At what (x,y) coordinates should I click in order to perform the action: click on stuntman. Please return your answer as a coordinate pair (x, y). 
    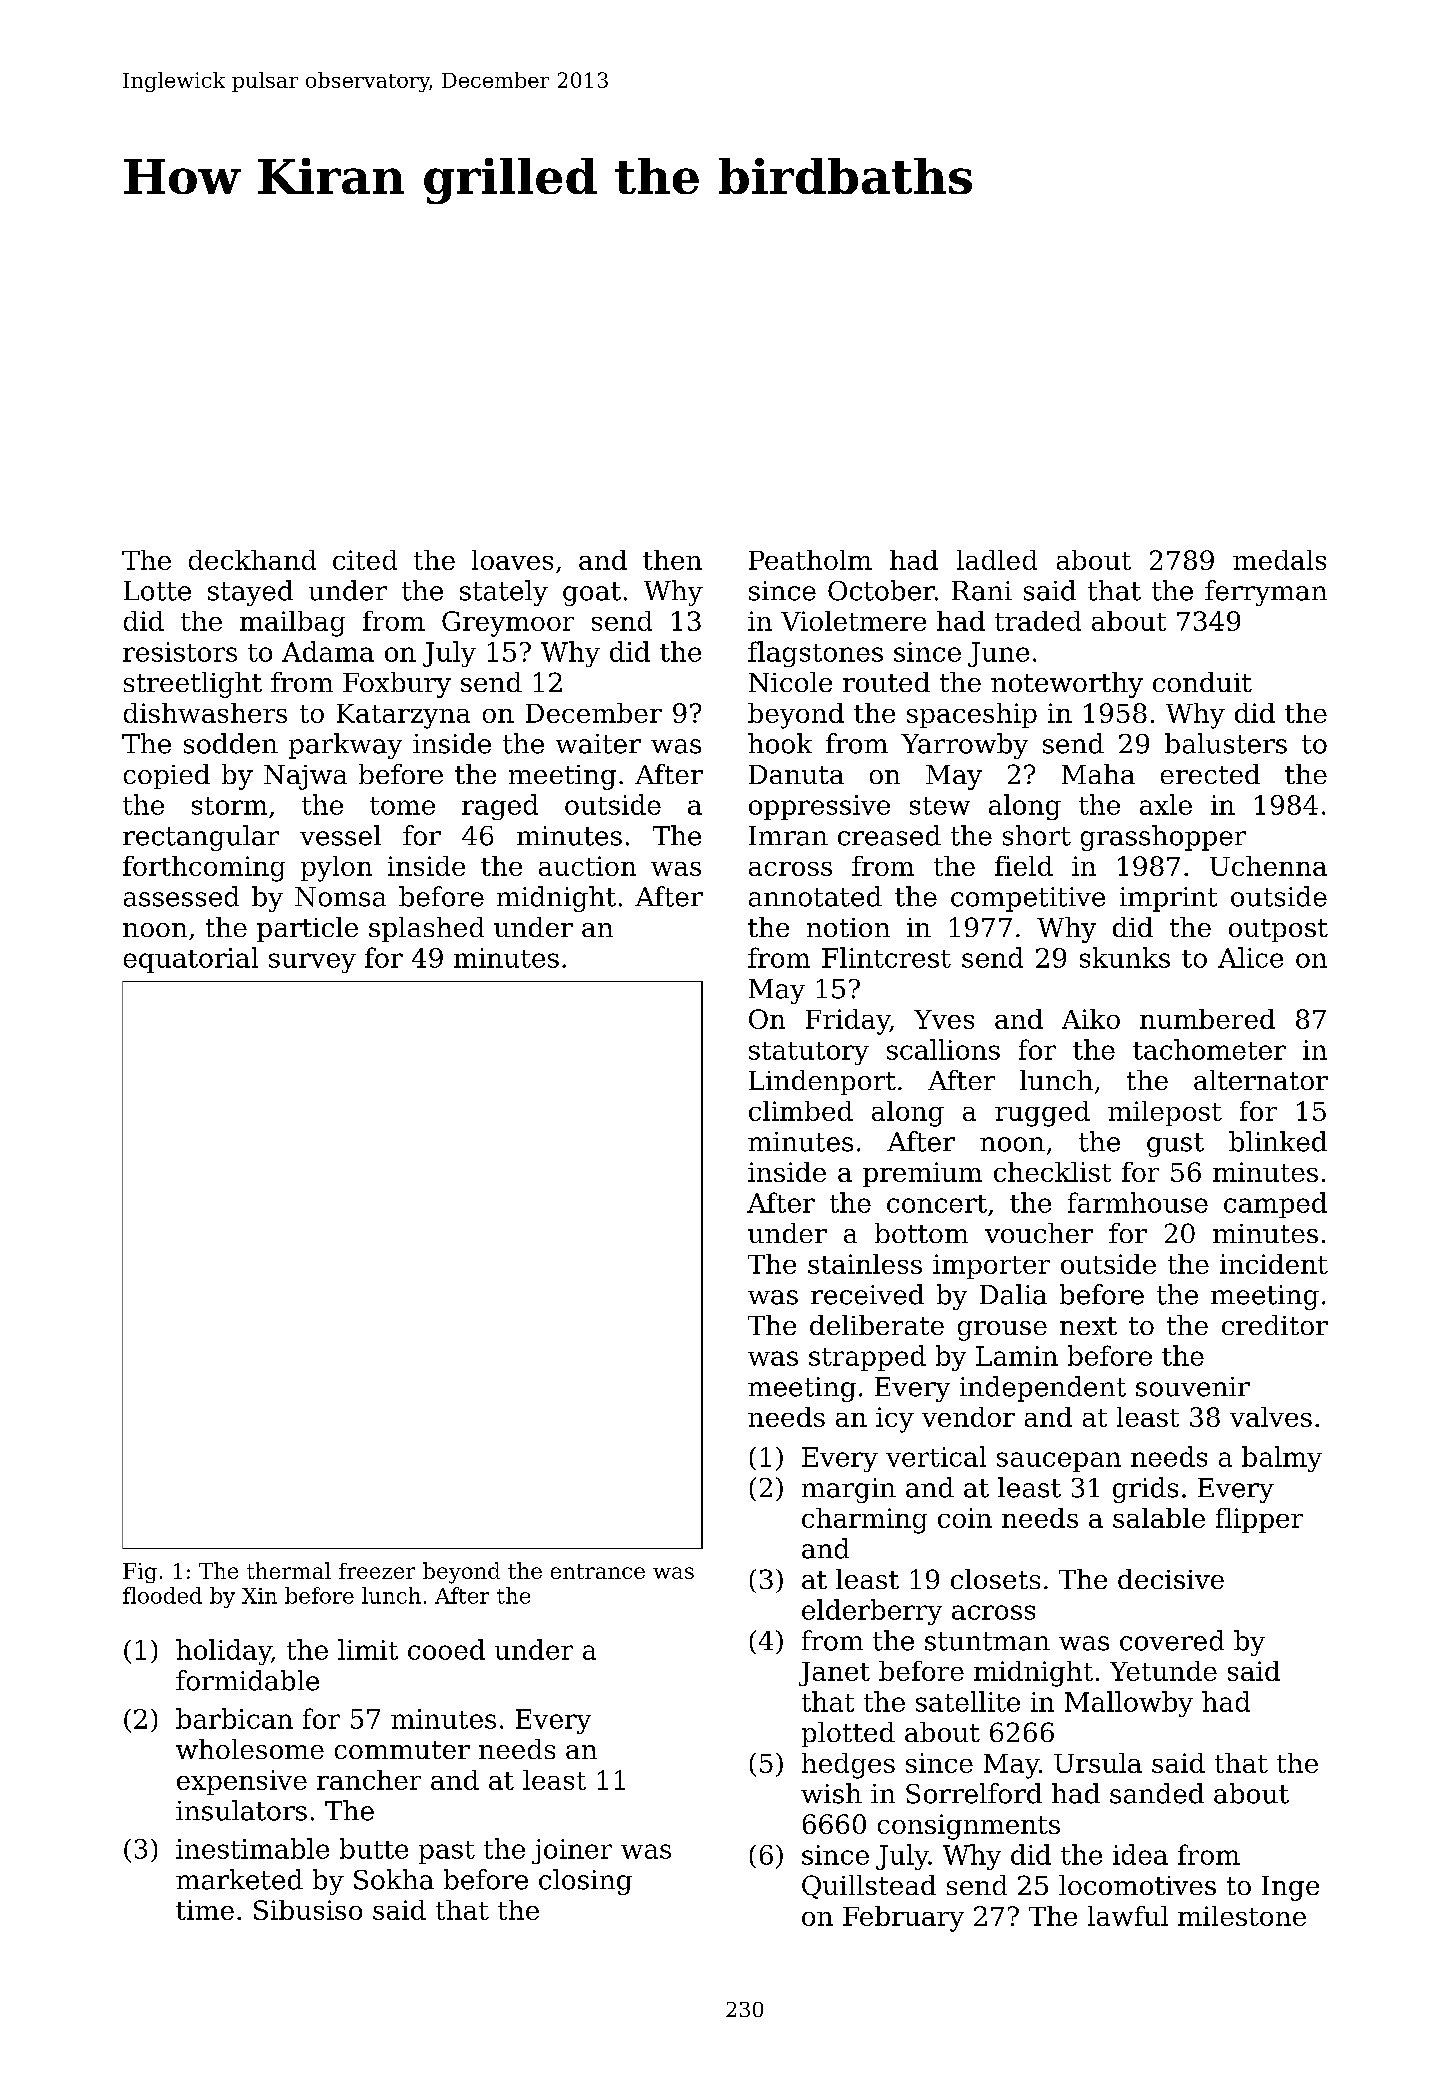
    Looking at the image, I should click on (987, 1641).
